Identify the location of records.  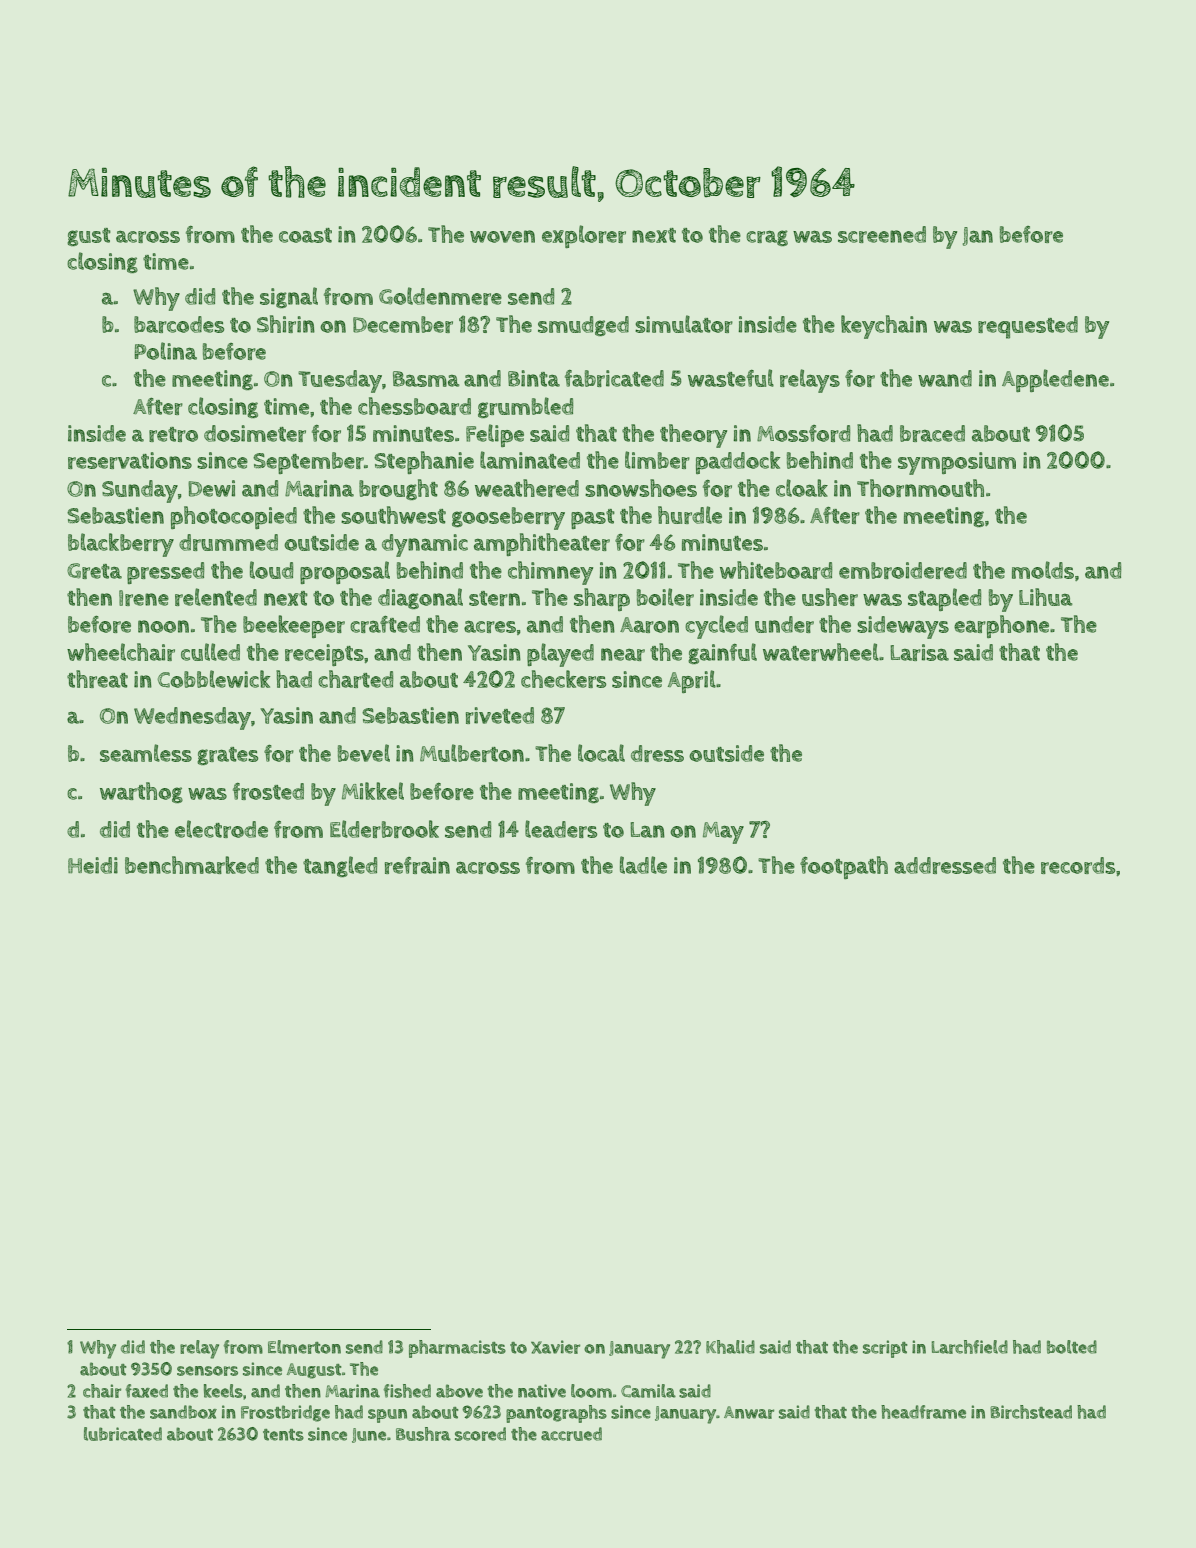
(1078, 865).
